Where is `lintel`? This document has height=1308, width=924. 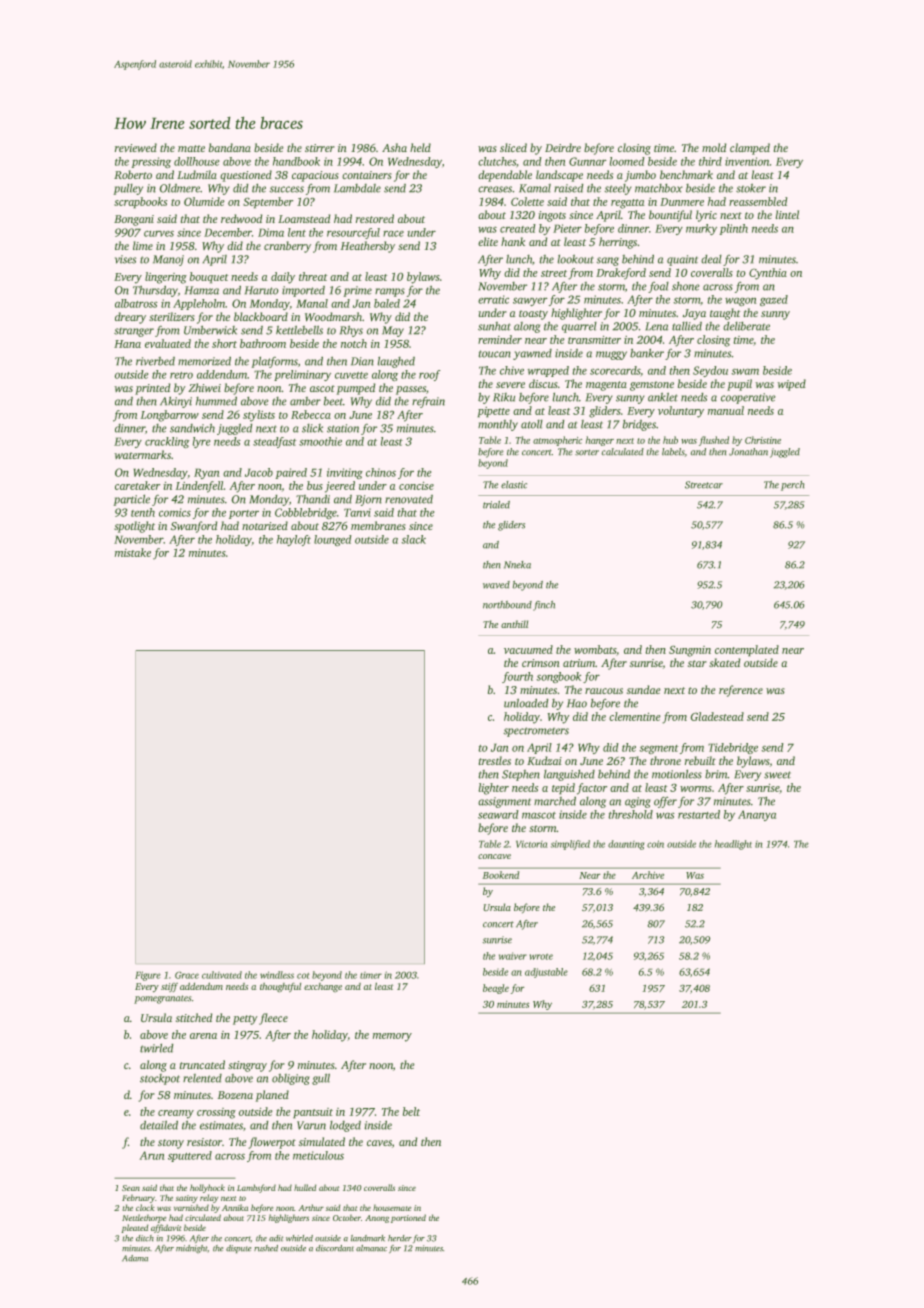 lintel is located at coordinates (787, 214).
